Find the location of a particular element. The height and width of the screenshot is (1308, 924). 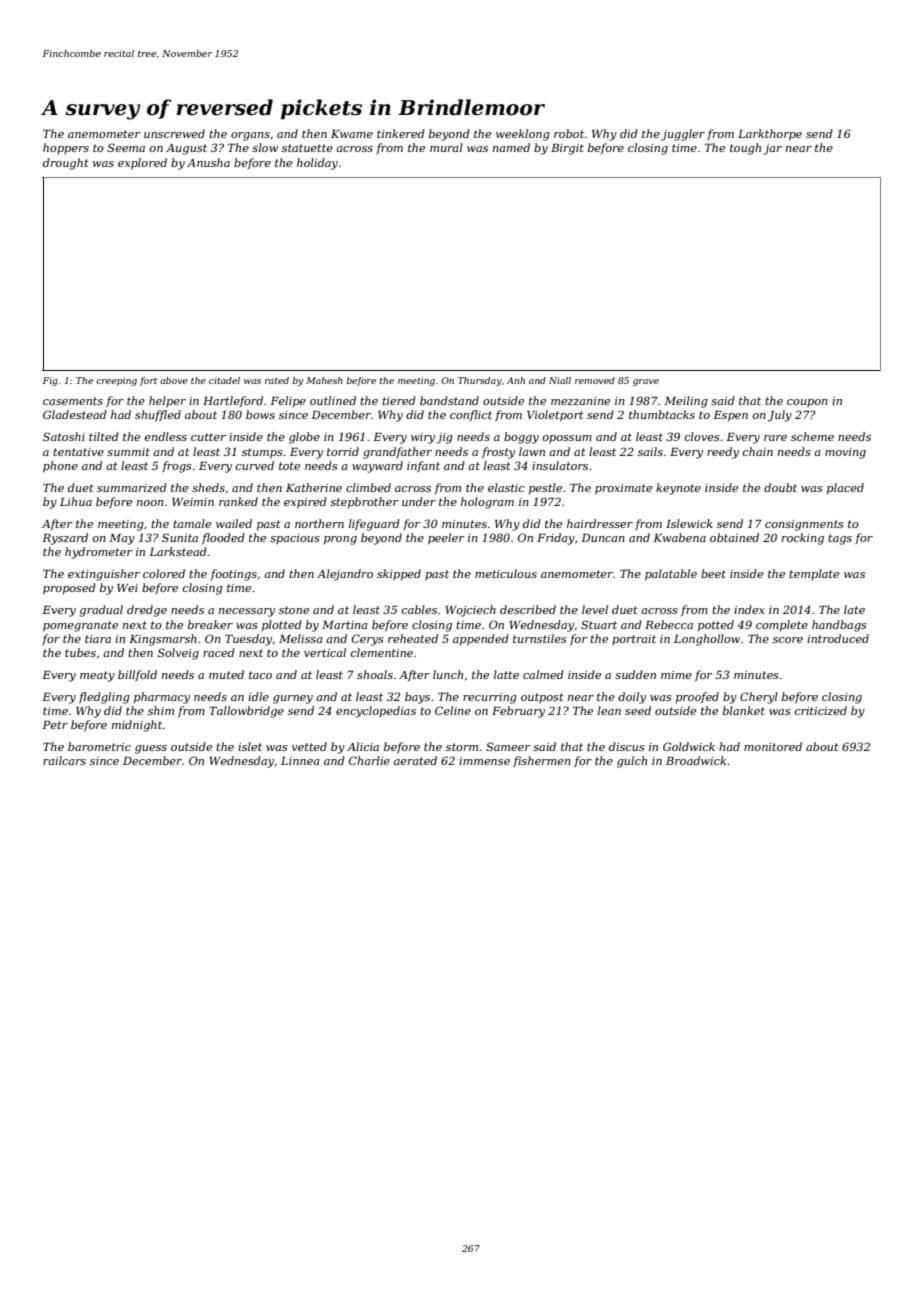

Charlie is located at coordinates (369, 760).
